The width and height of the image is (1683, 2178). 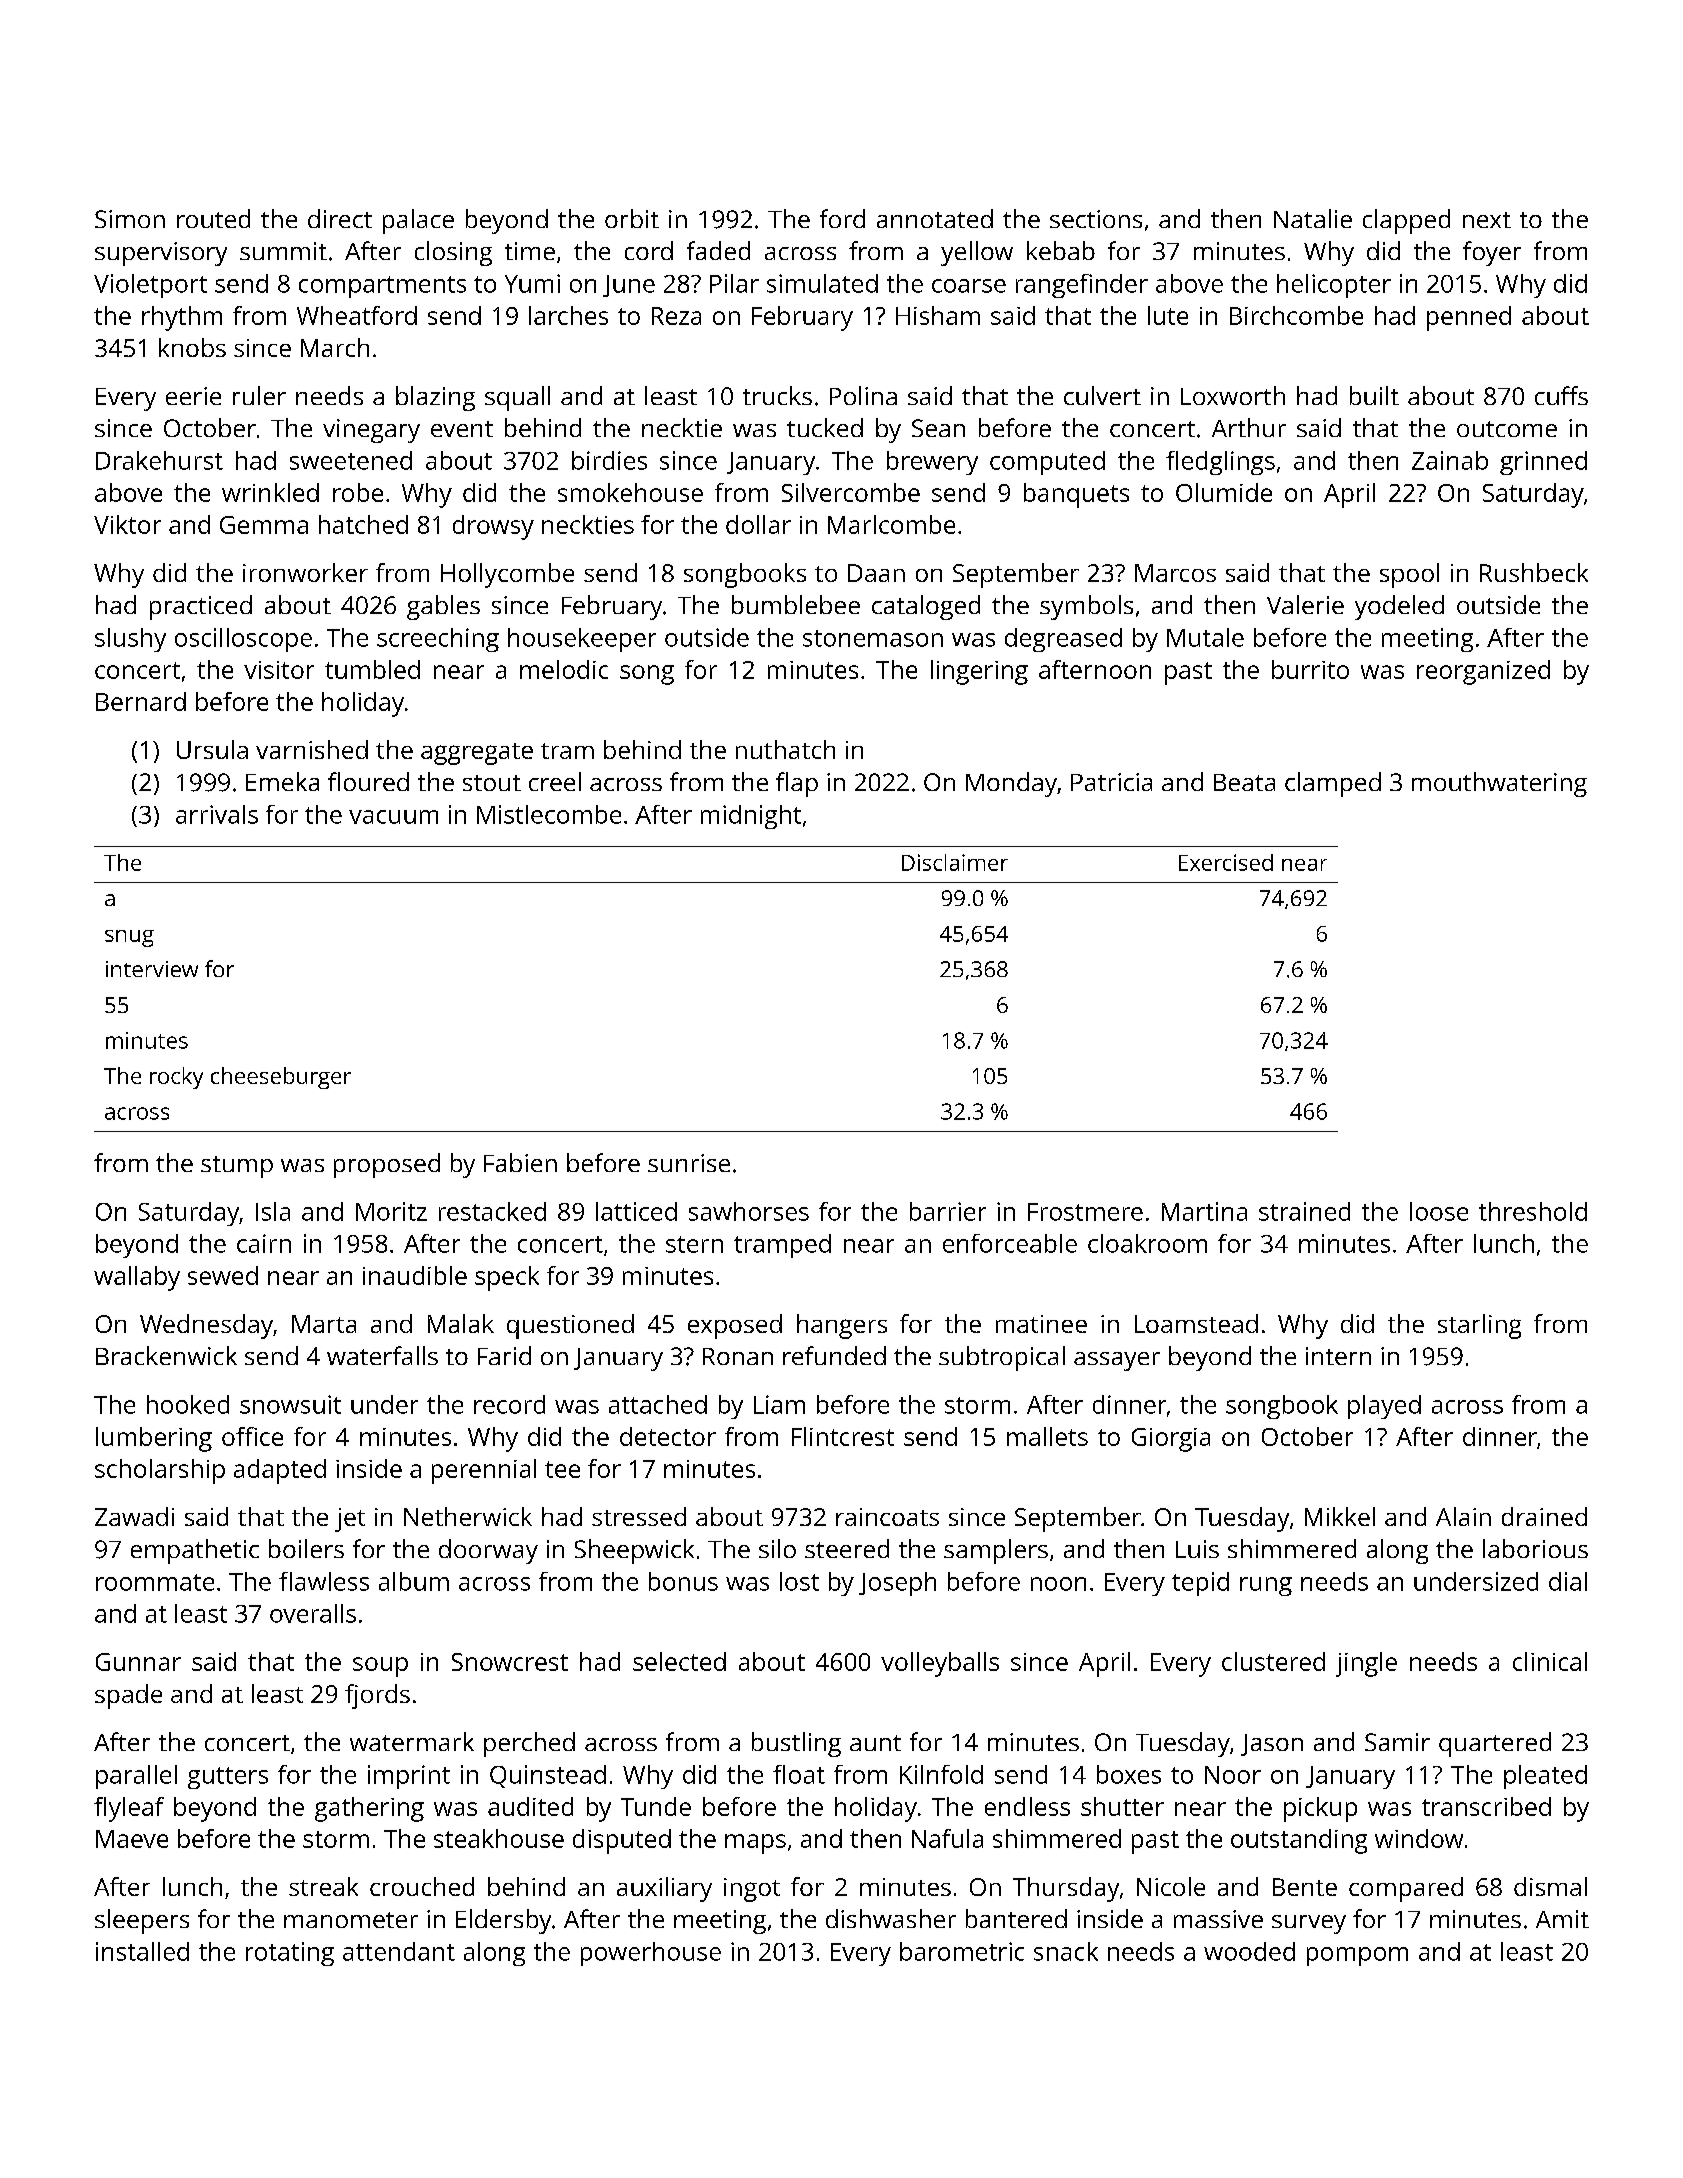 What do you see at coordinates (418, 221) in the image?
I see `palace` at bounding box center [418, 221].
